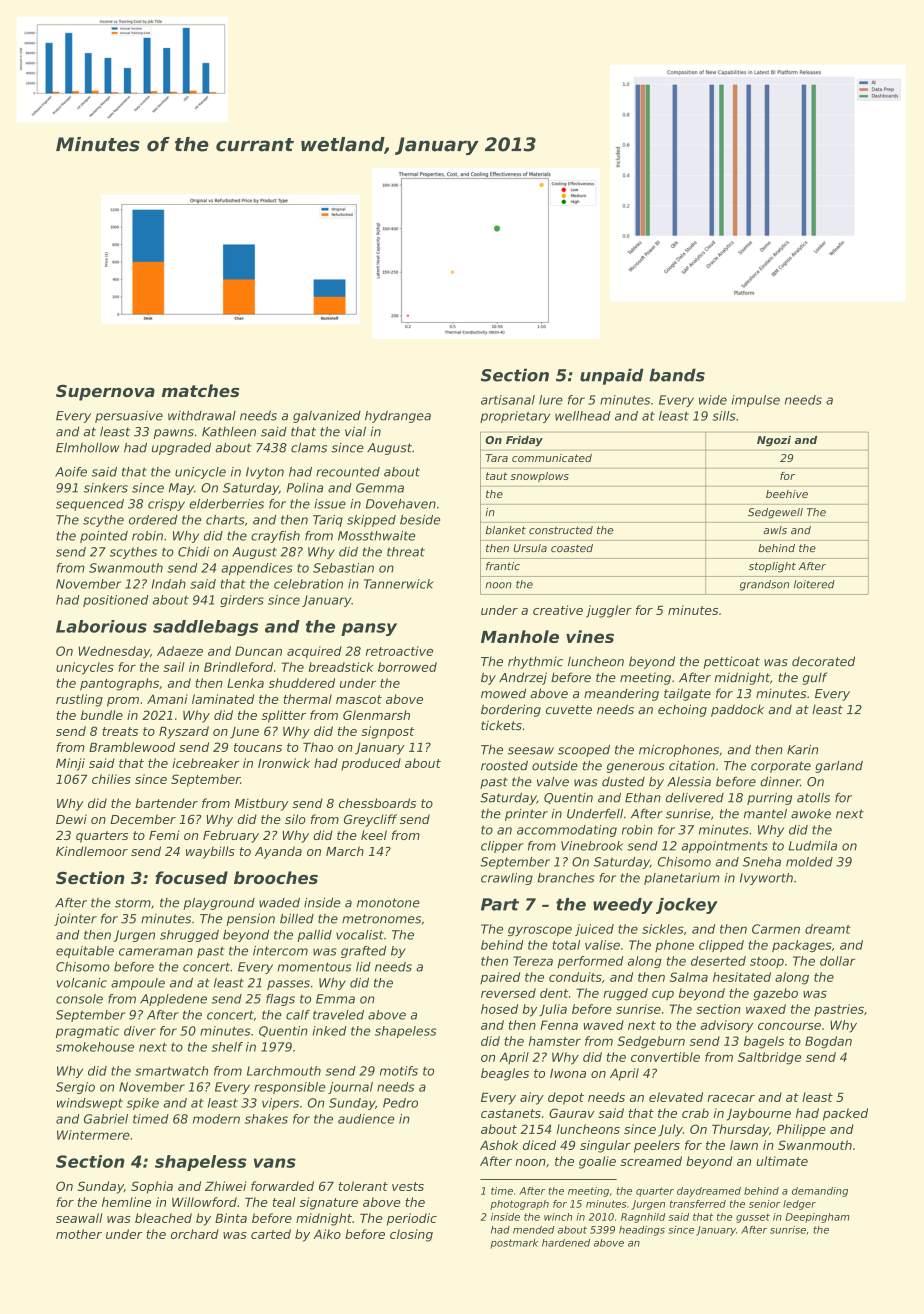 This page has width=924, height=1314. I want to click on Supernova, so click(105, 393).
